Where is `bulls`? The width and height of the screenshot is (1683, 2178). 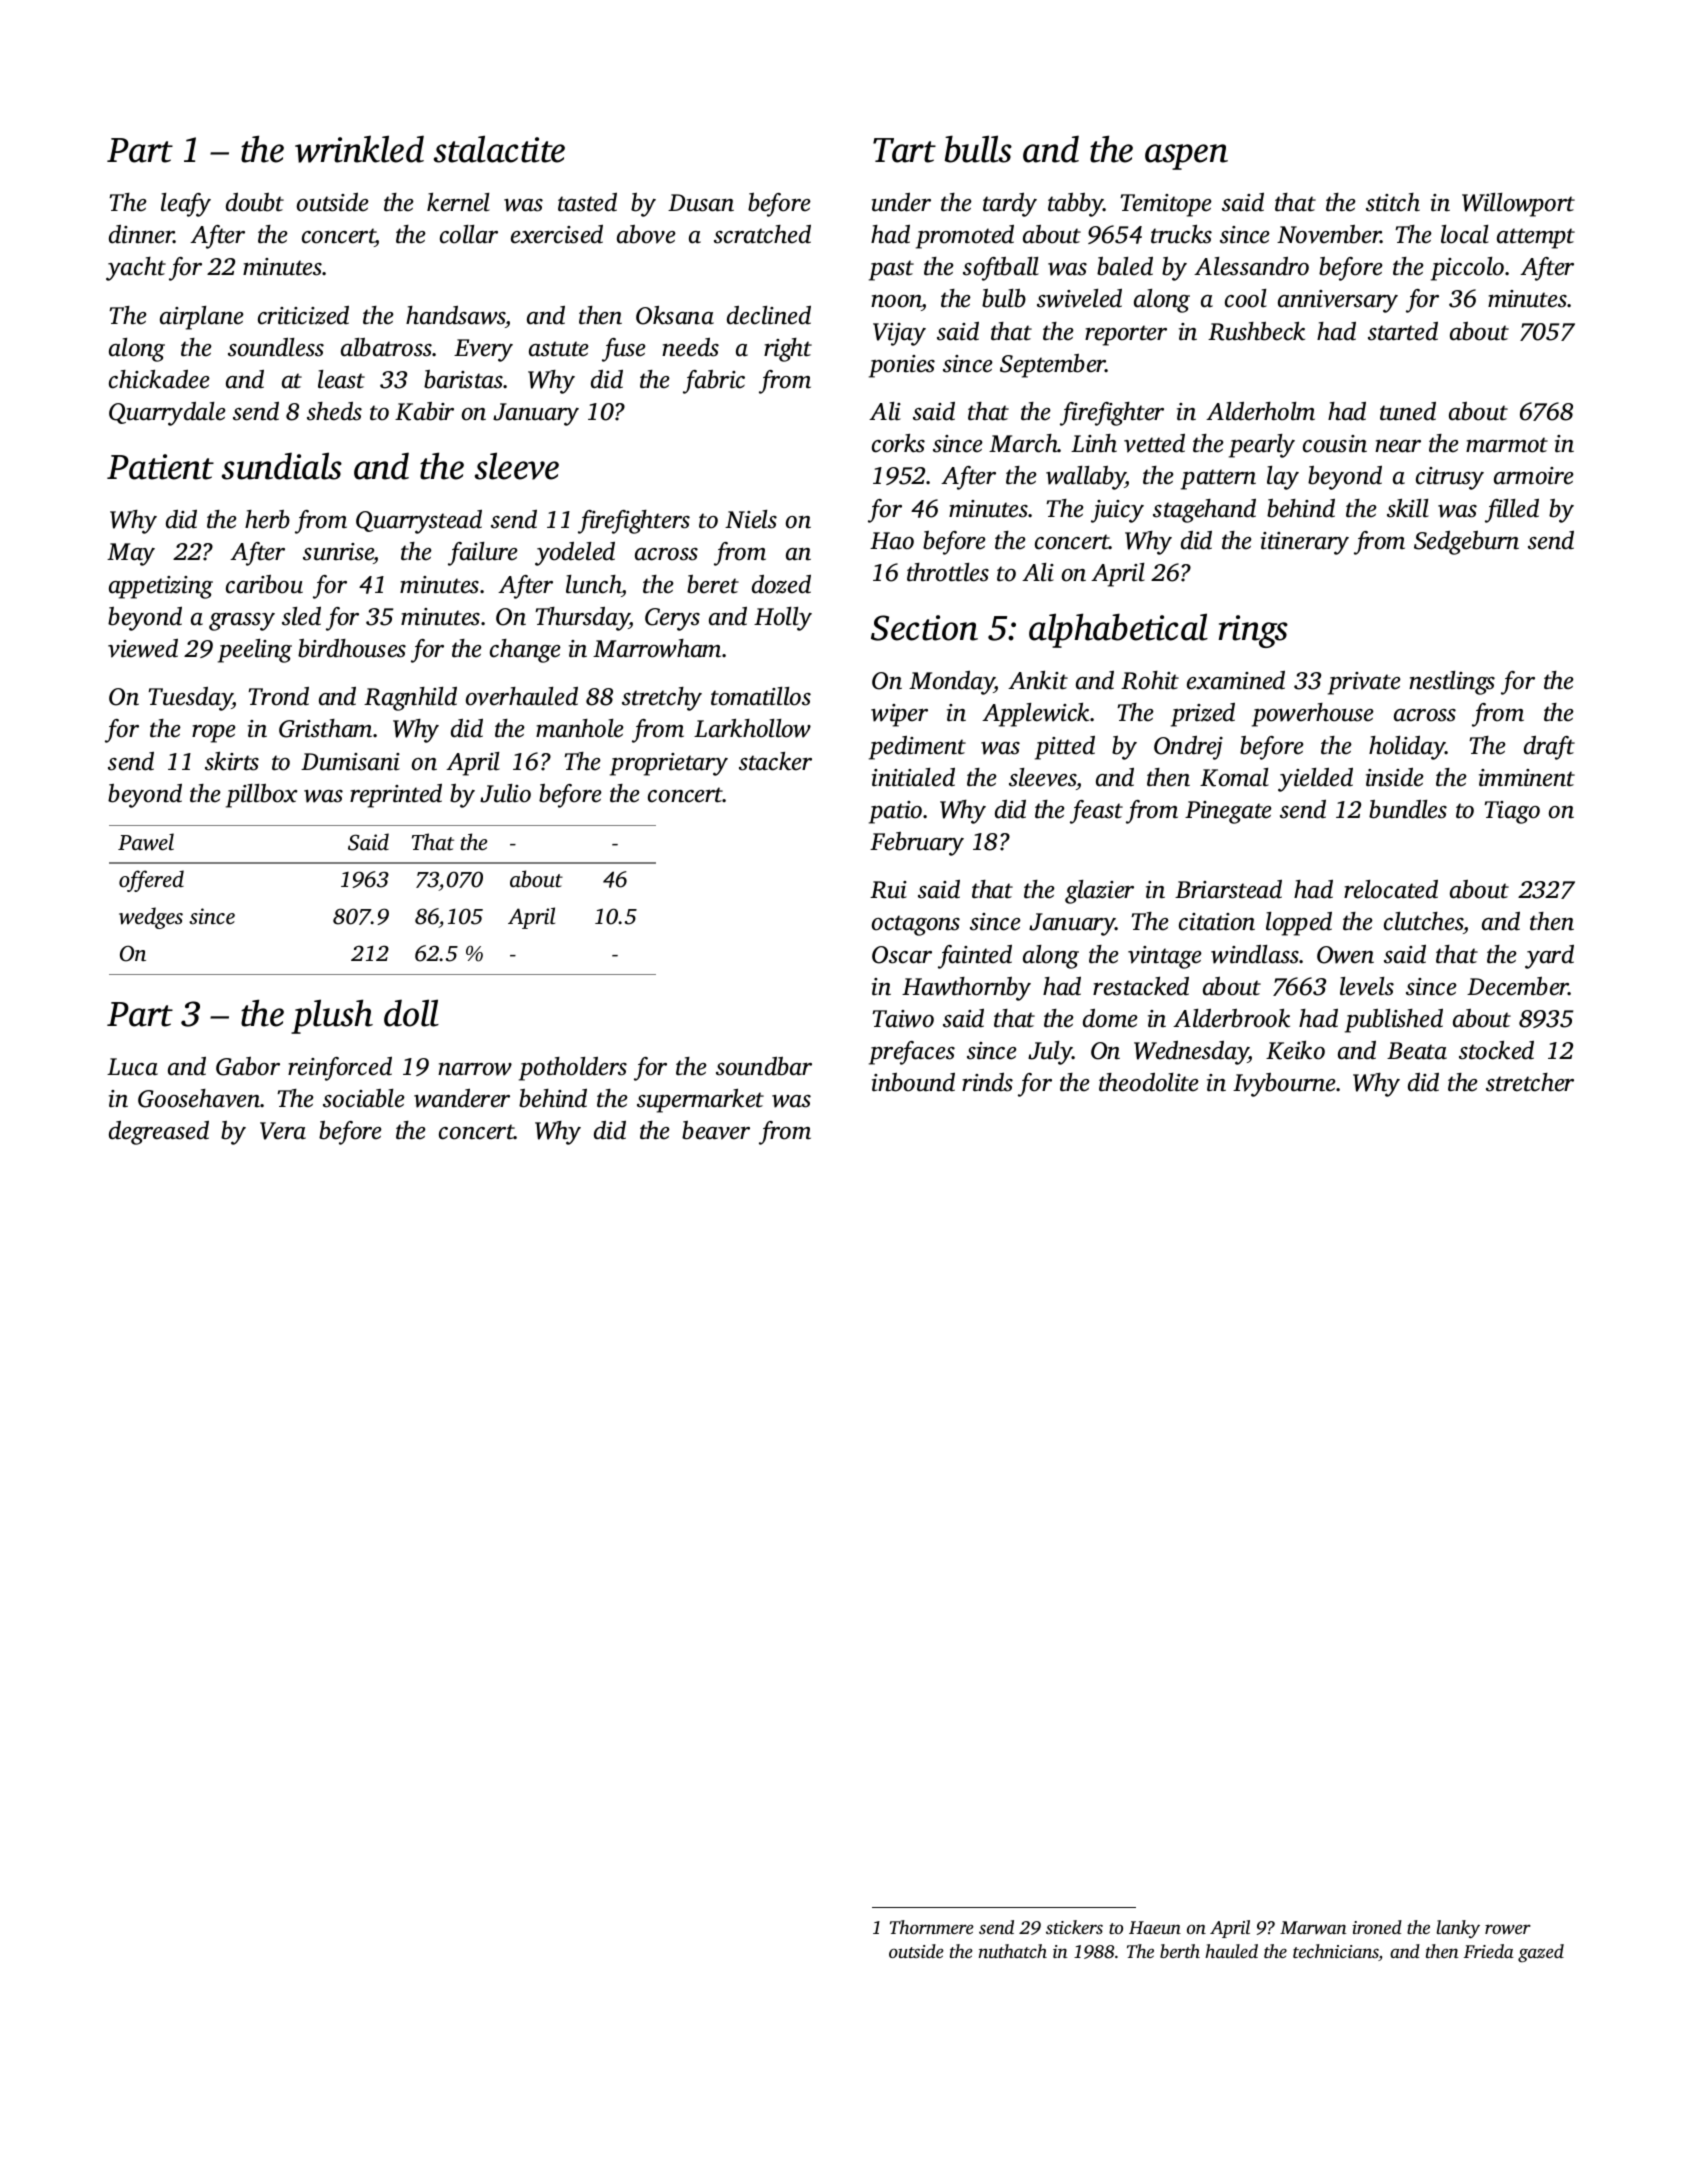
bulls is located at coordinates (978, 149).
